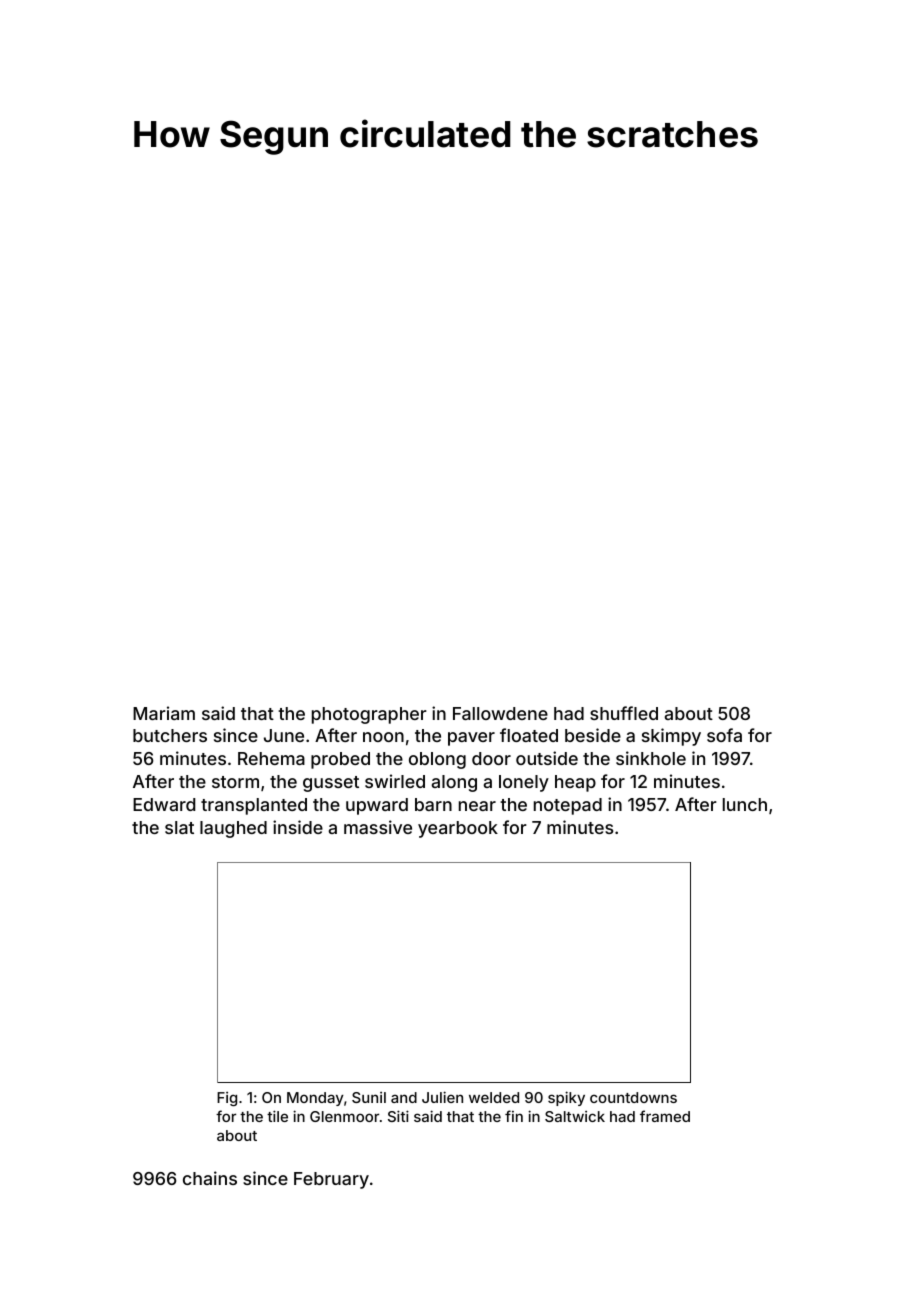 This screenshot has height=1316, width=908. Describe the element at coordinates (277, 1116) in the screenshot. I see `tile` at that location.
